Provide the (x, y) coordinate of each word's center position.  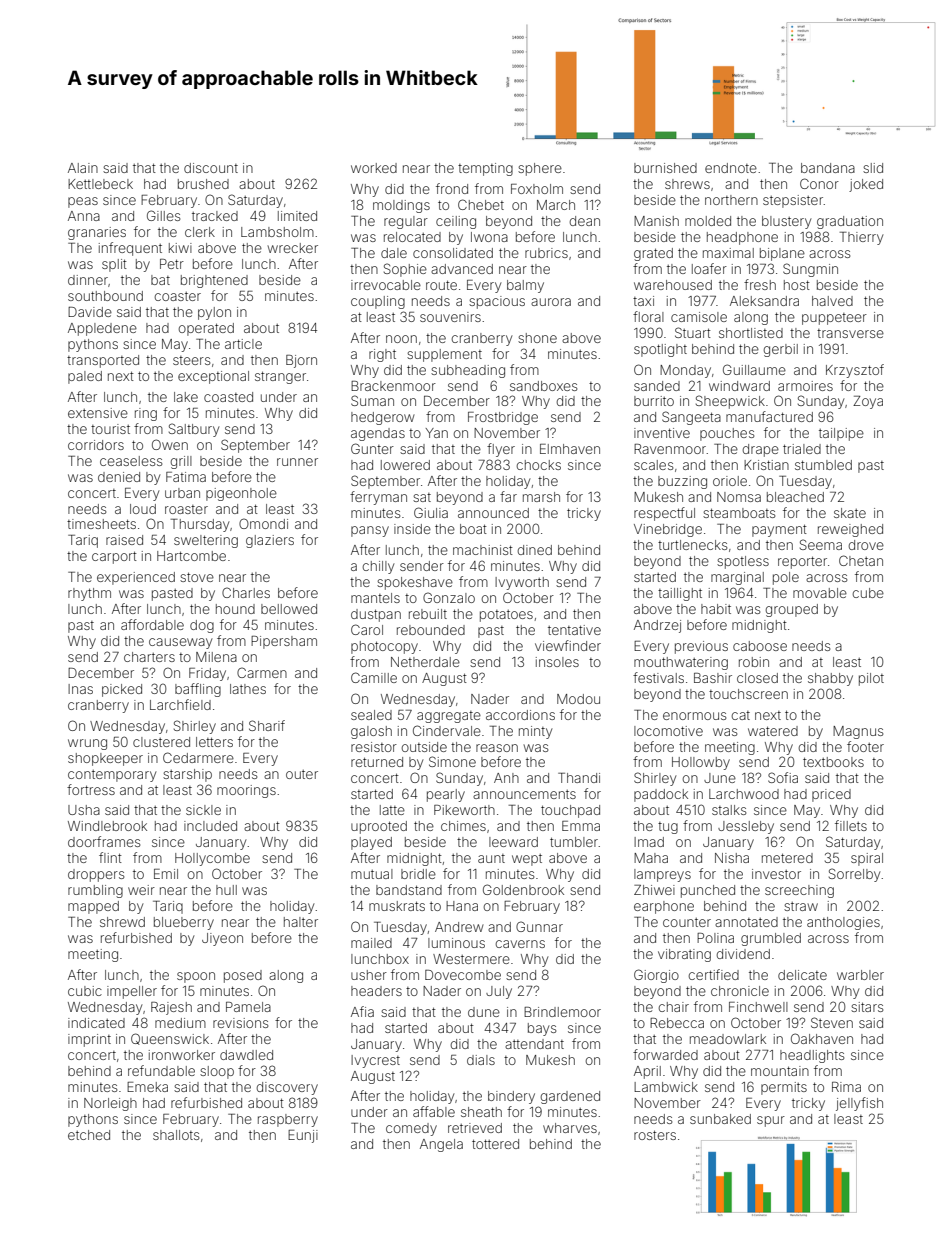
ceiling (456, 222)
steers (191, 360)
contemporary (112, 776)
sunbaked (720, 1119)
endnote (731, 168)
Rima (846, 1087)
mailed (371, 943)
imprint (89, 1040)
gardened (570, 1097)
